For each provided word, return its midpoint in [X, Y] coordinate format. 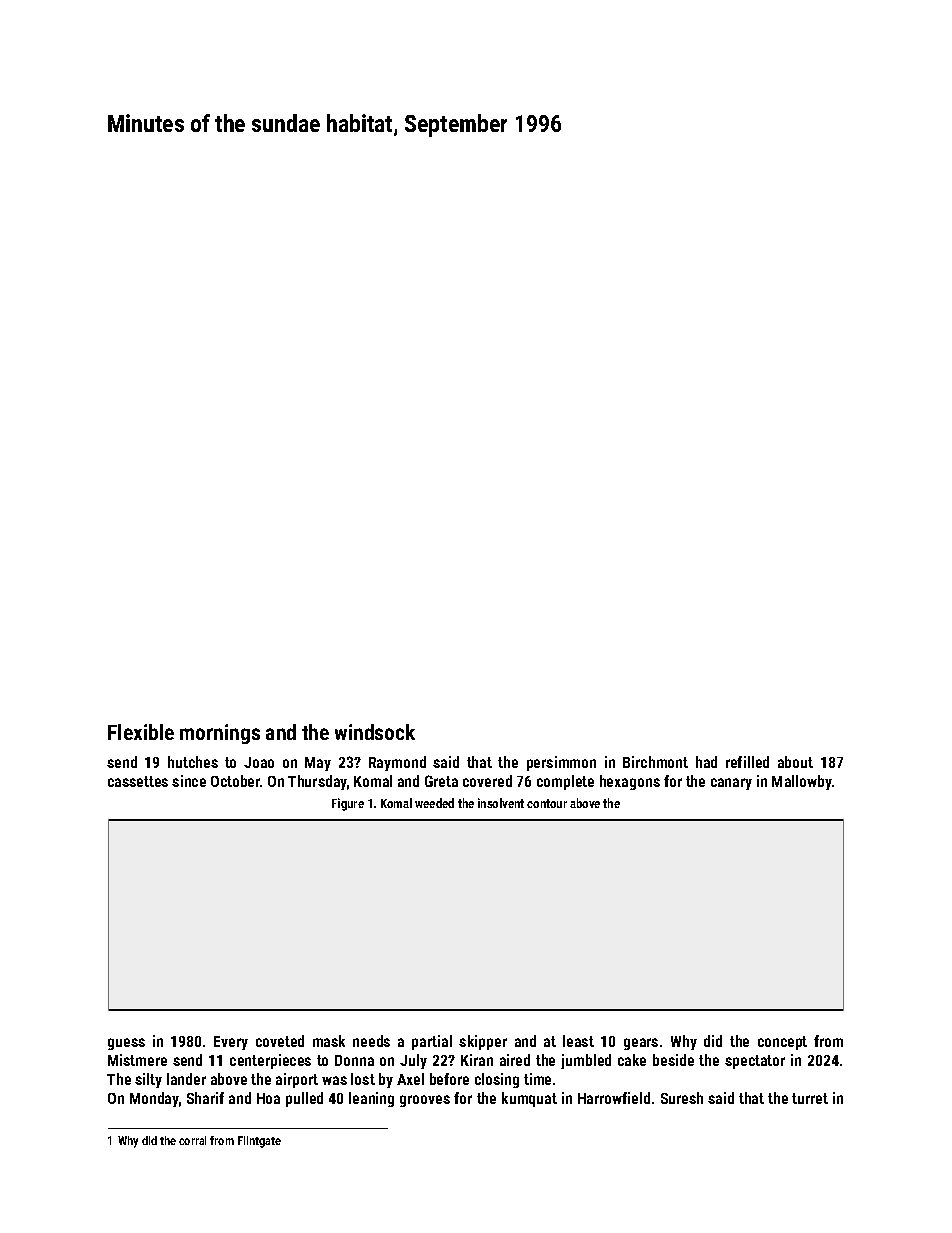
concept [782, 1043]
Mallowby [802, 782]
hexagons [630, 782]
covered [487, 781]
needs [371, 1041]
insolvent [501, 803]
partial [432, 1042]
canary [731, 784]
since [189, 781]
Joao [259, 762]
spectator [755, 1062]
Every [231, 1043]
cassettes [138, 781]
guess [126, 1044]
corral [192, 1140]
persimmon [561, 763]
